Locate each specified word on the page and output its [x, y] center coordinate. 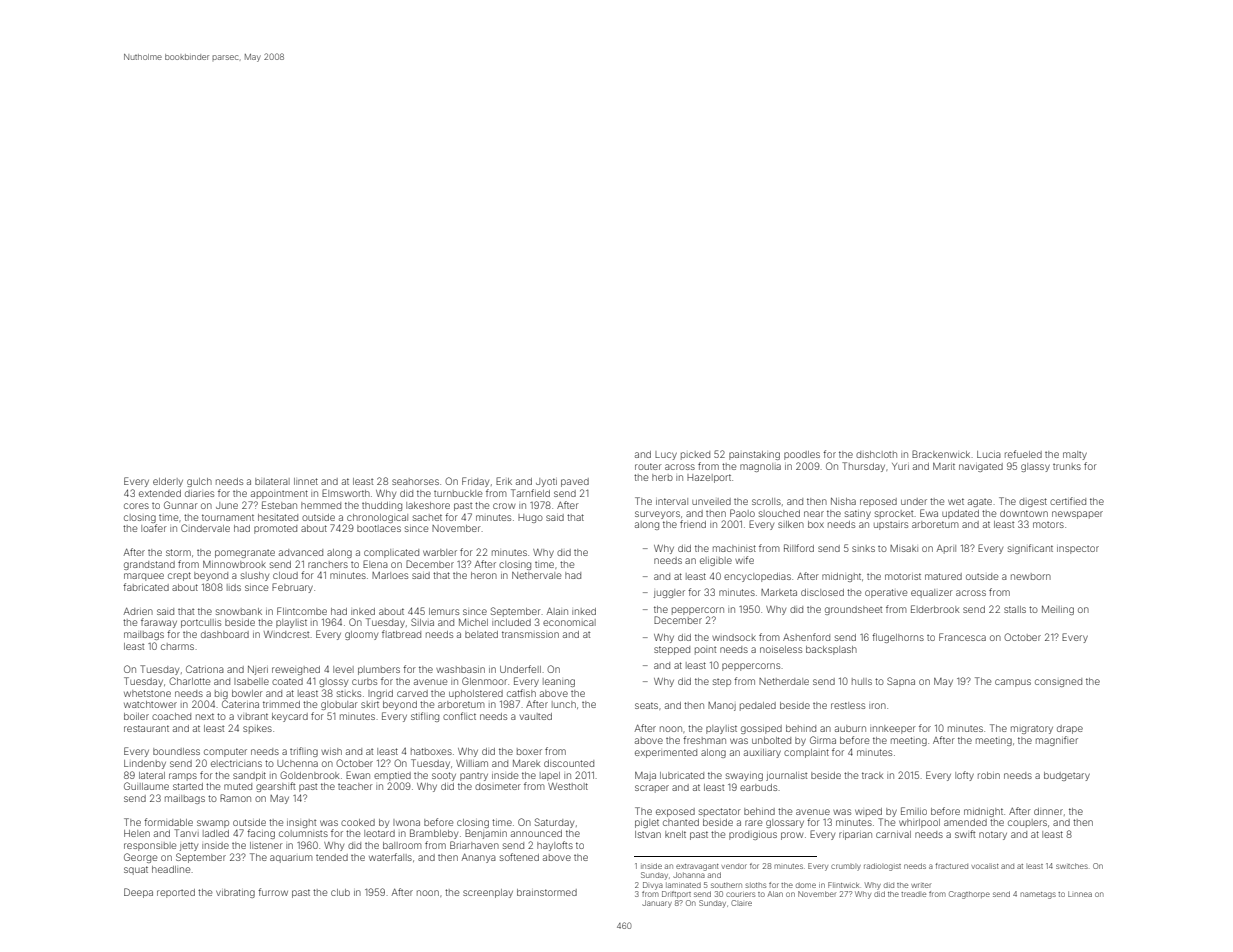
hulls [862, 681]
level [343, 669]
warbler [440, 552]
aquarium [291, 859]
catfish [521, 693]
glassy [1035, 467]
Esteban [279, 505]
